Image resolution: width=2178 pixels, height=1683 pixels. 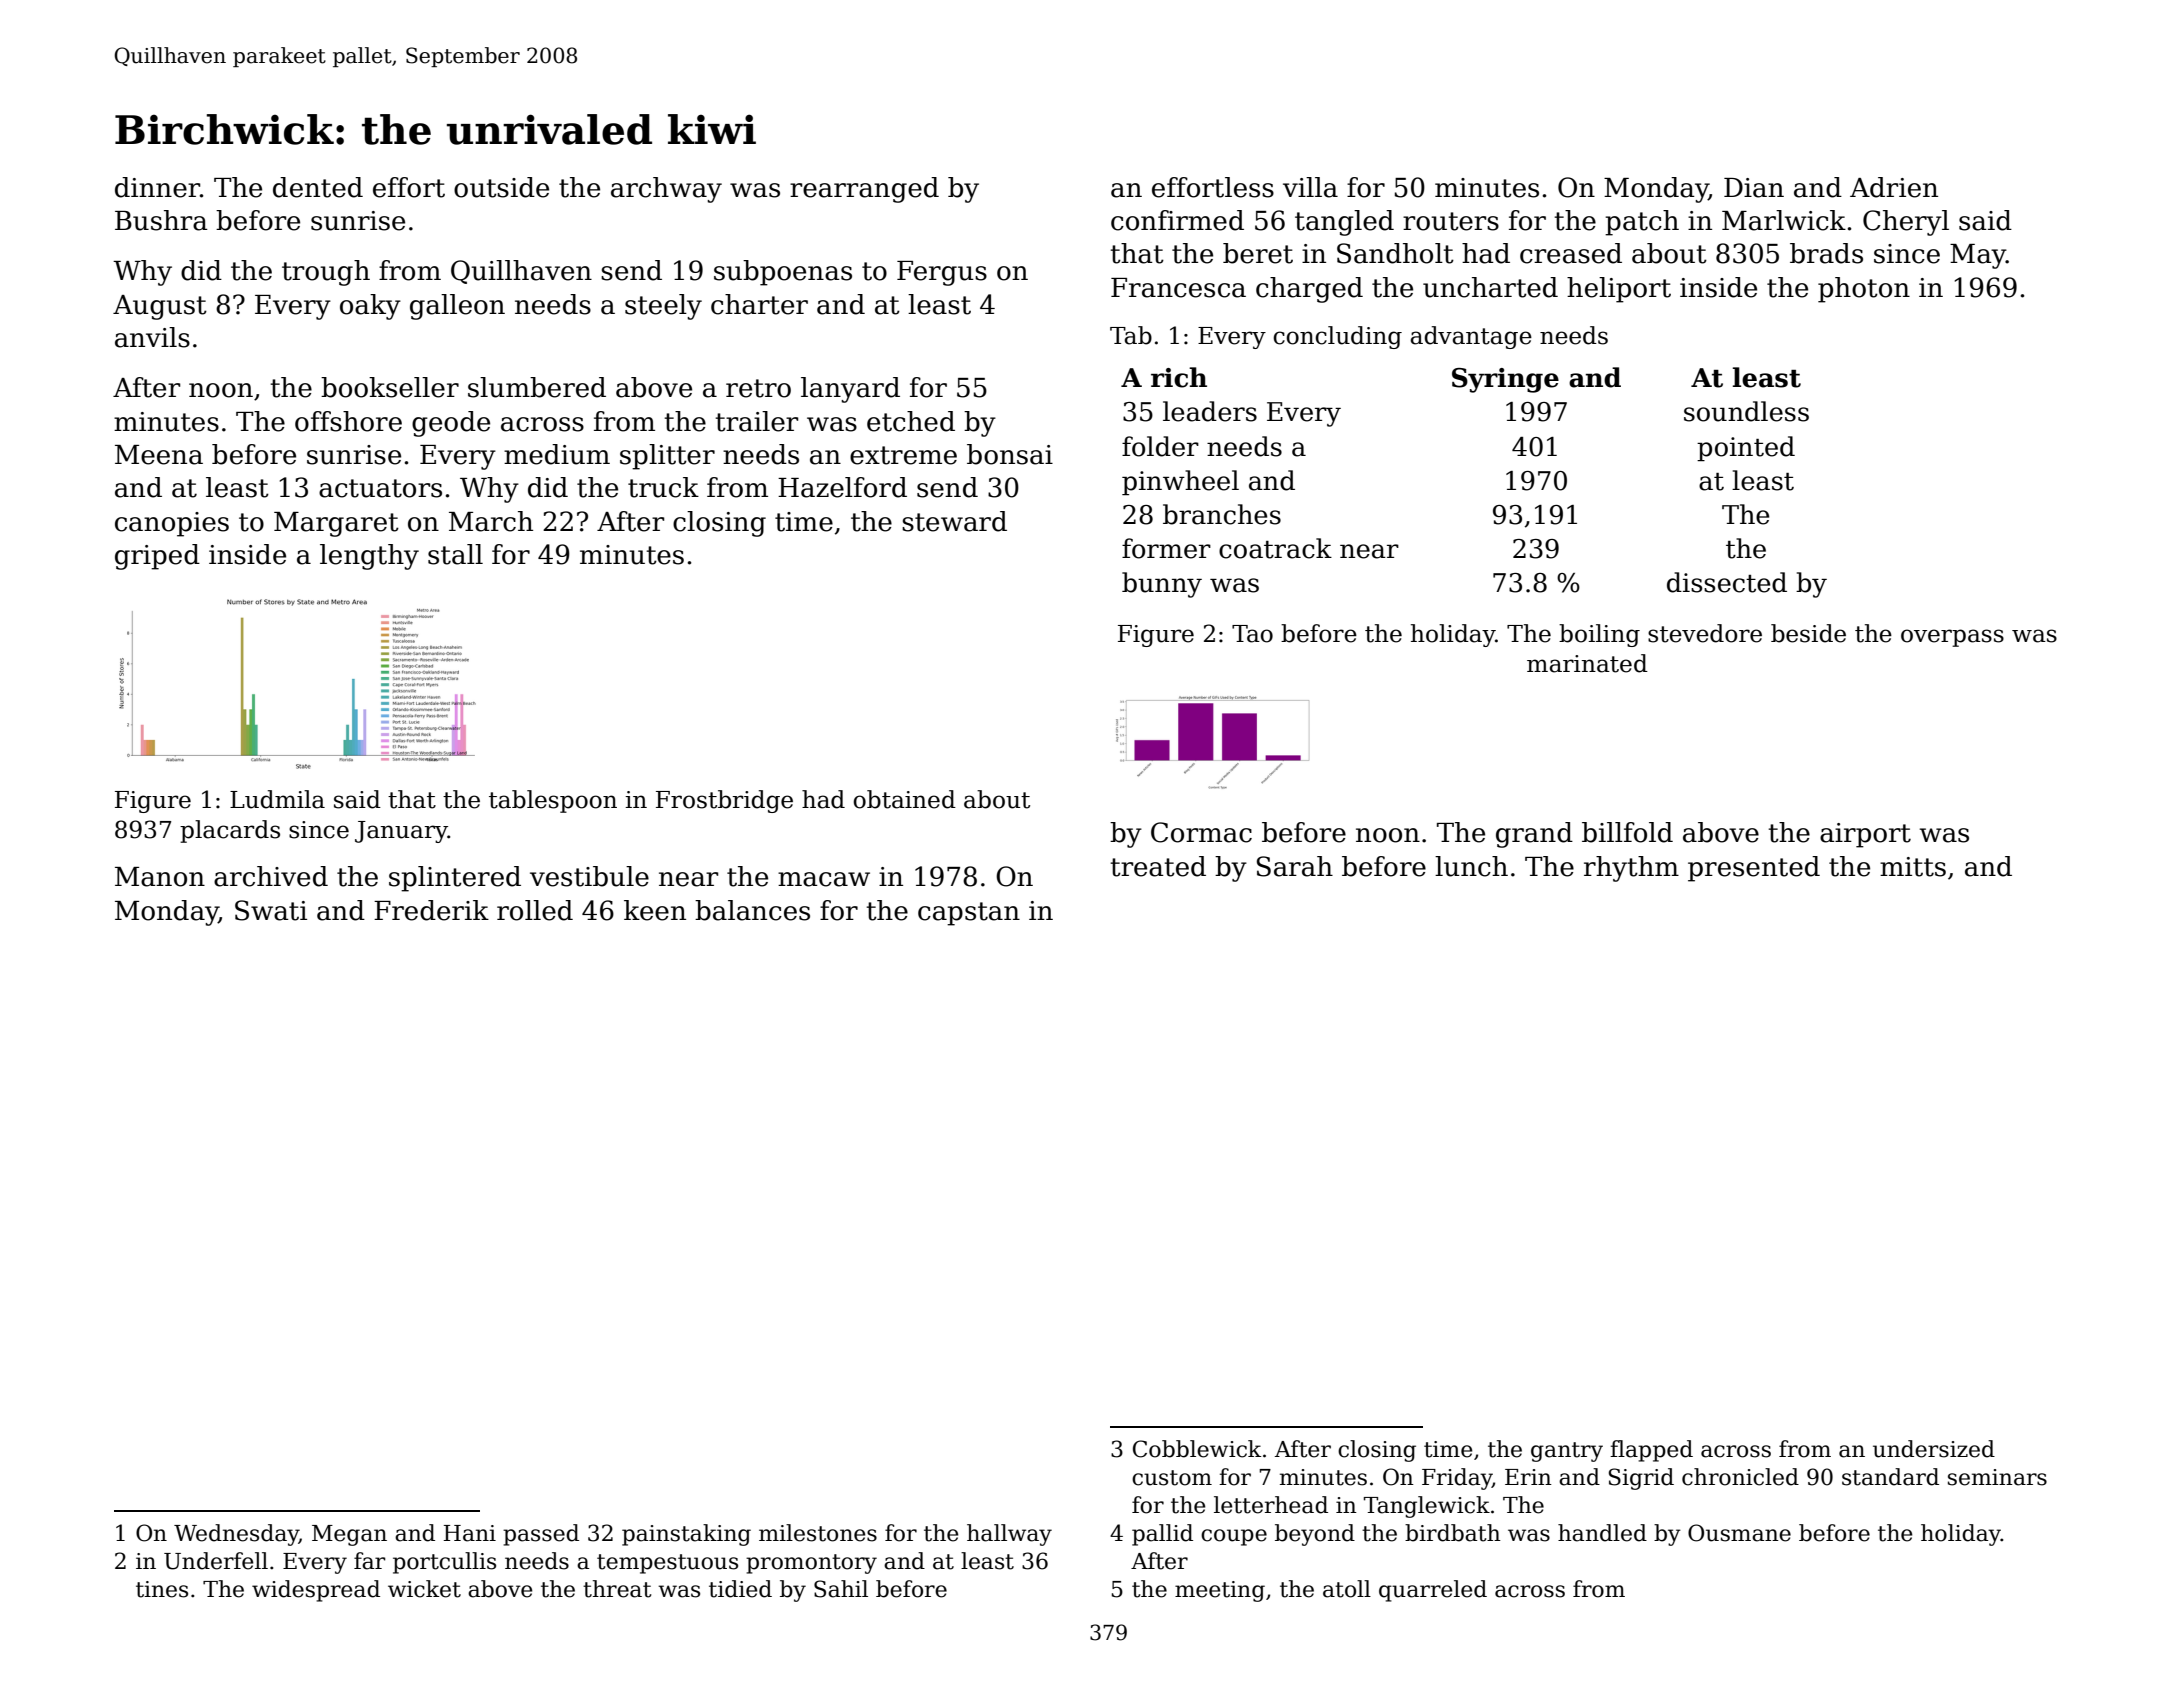 What do you see at coordinates (1201, 832) in the image?
I see `Cormac` at bounding box center [1201, 832].
